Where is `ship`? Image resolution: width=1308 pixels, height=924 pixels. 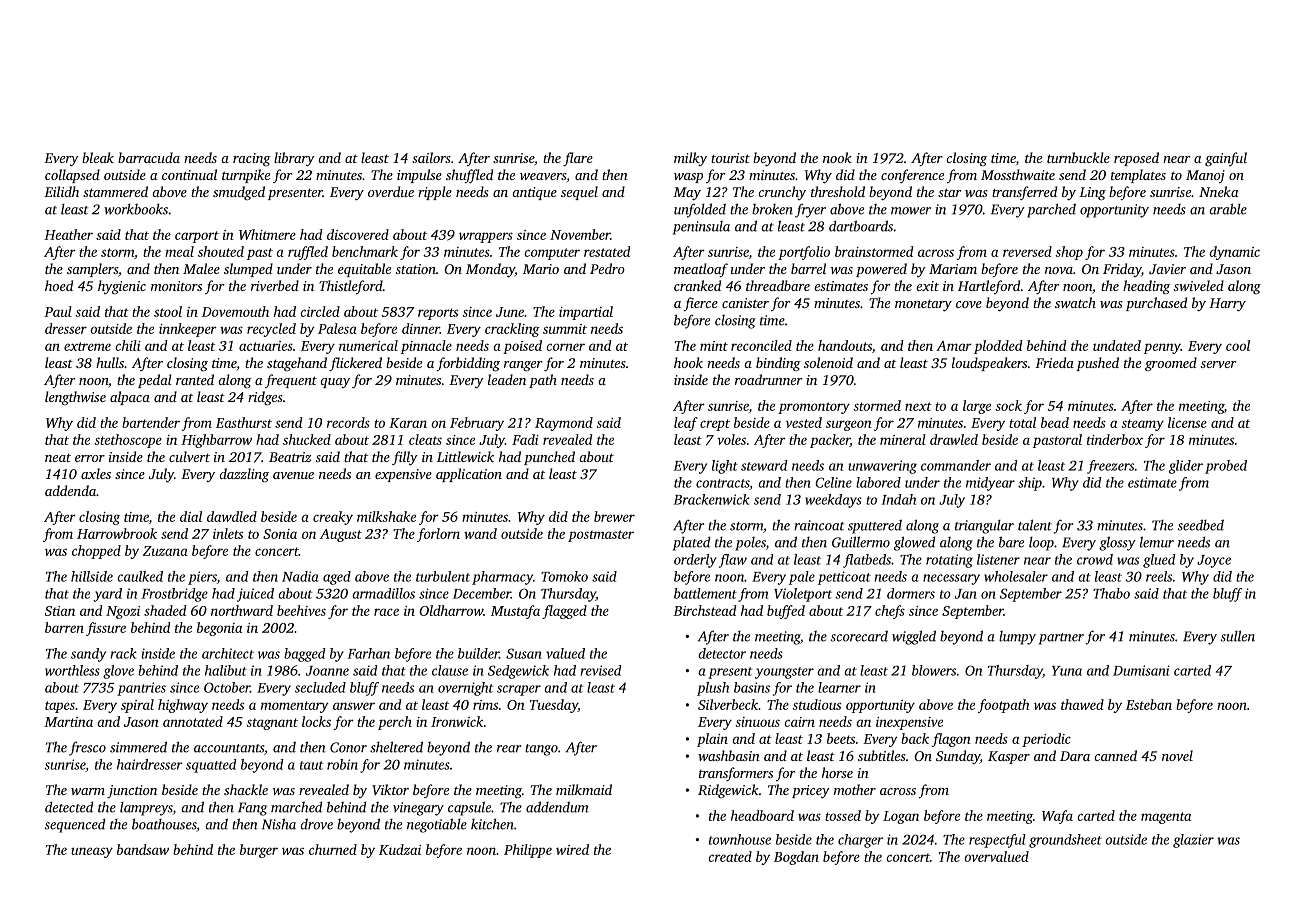
ship is located at coordinates (1030, 484).
